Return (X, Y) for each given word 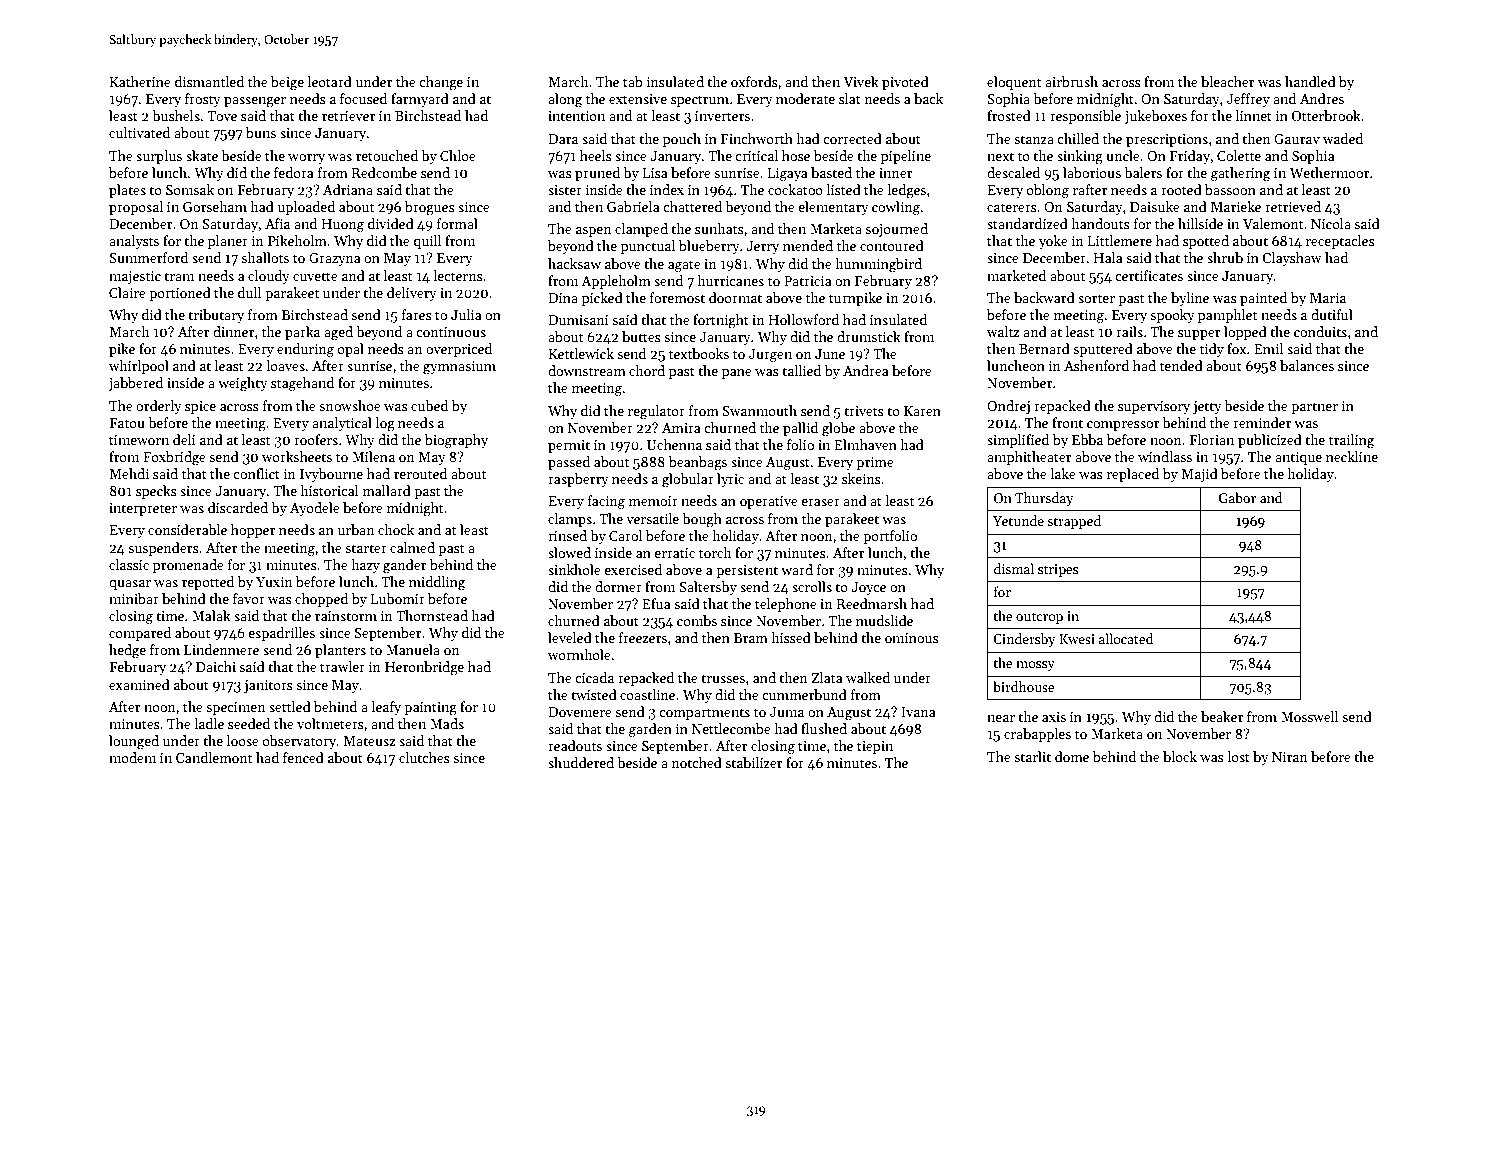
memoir (653, 501)
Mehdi (129, 473)
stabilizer (753, 762)
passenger (255, 102)
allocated (1126, 638)
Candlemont (214, 757)
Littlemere (1120, 240)
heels (596, 155)
